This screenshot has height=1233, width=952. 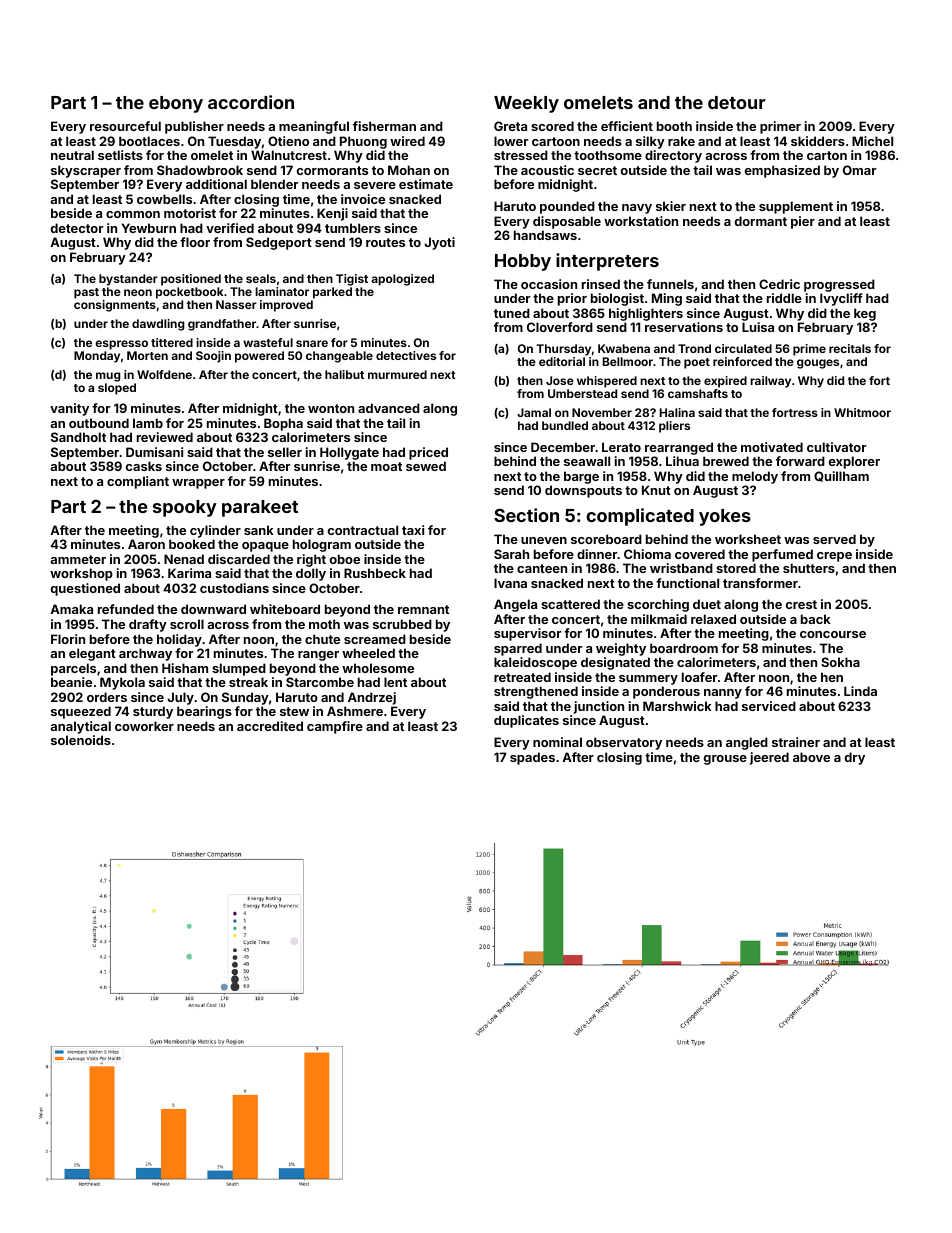 I want to click on spades, so click(x=532, y=758).
